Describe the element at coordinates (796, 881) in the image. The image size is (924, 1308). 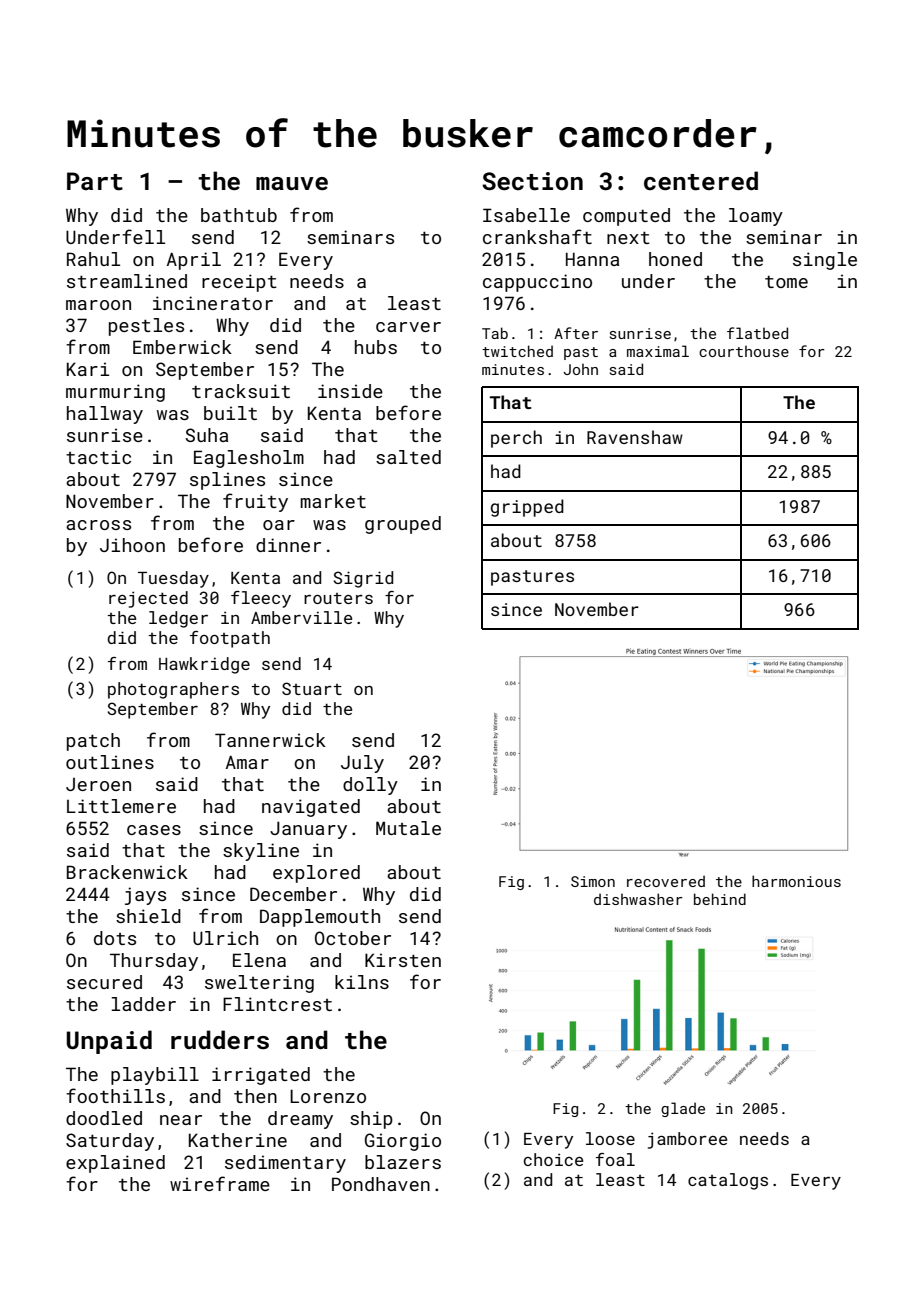
I see `harmonious` at that location.
